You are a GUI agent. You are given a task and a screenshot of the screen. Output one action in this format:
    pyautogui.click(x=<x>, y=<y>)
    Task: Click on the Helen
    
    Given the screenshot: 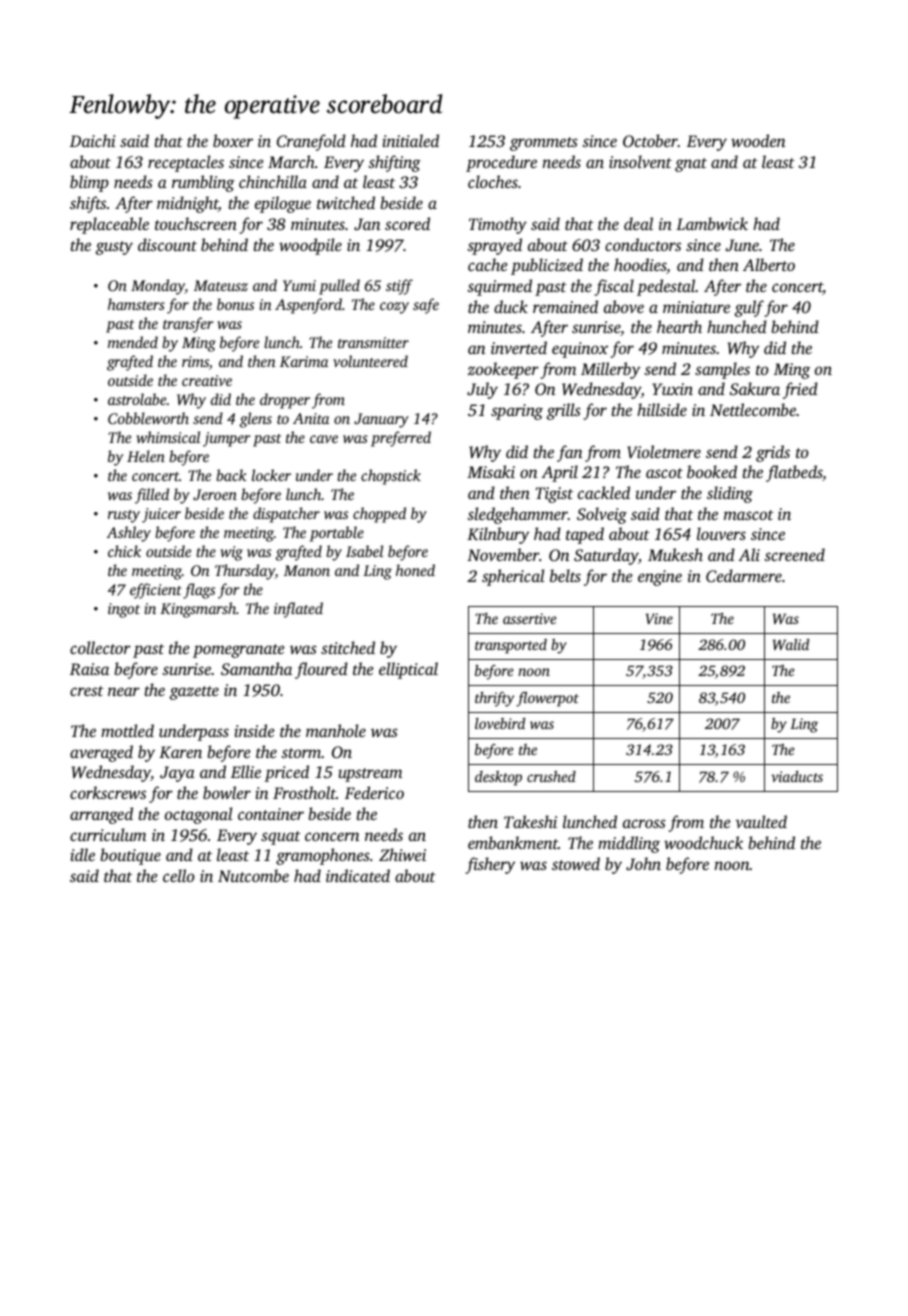 What is the action you would take?
    pyautogui.click(x=146, y=456)
